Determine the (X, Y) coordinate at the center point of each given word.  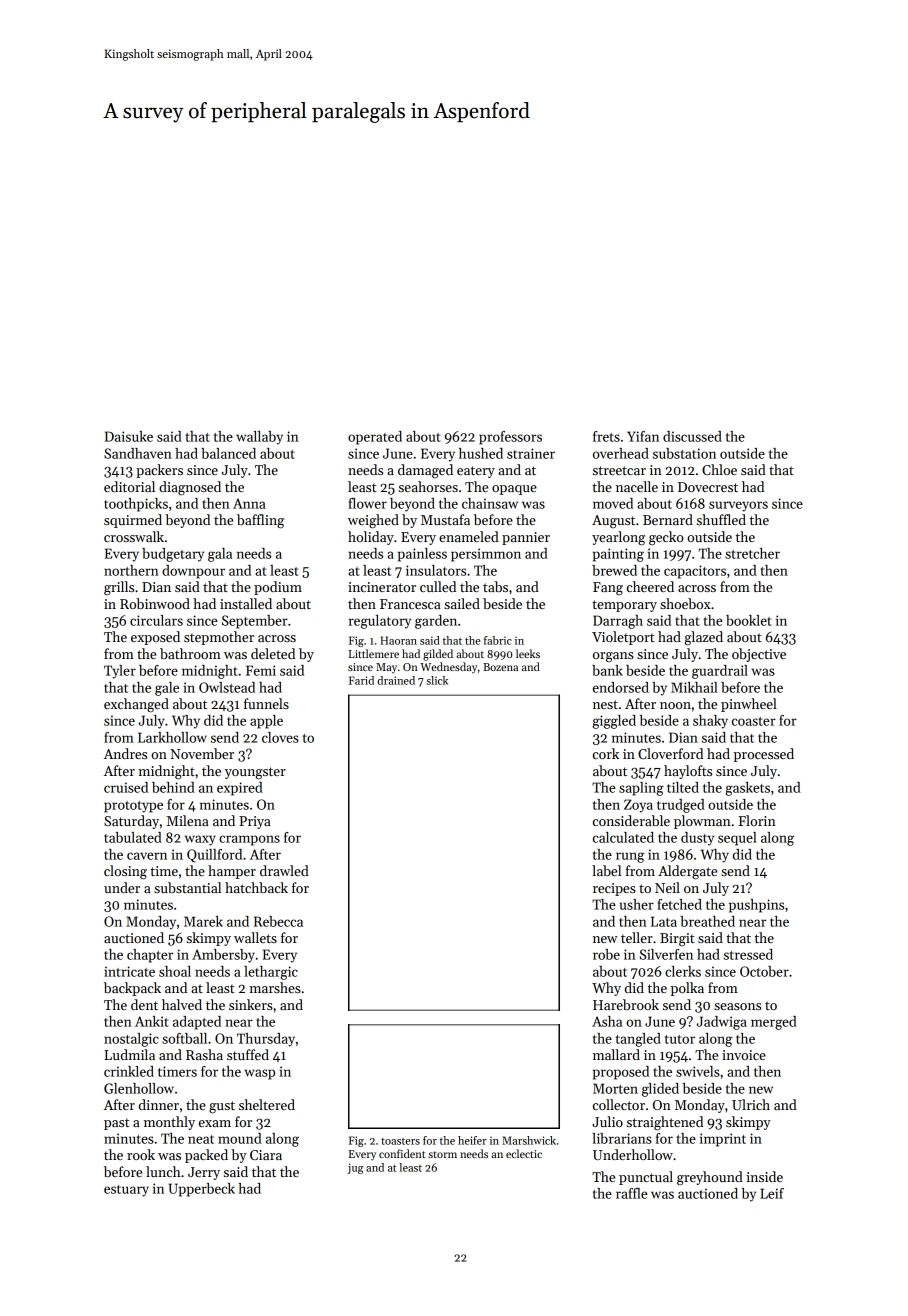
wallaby (259, 438)
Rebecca (278, 921)
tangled (638, 1040)
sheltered (267, 1104)
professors (510, 438)
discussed (692, 436)
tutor (680, 1039)
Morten (615, 1088)
